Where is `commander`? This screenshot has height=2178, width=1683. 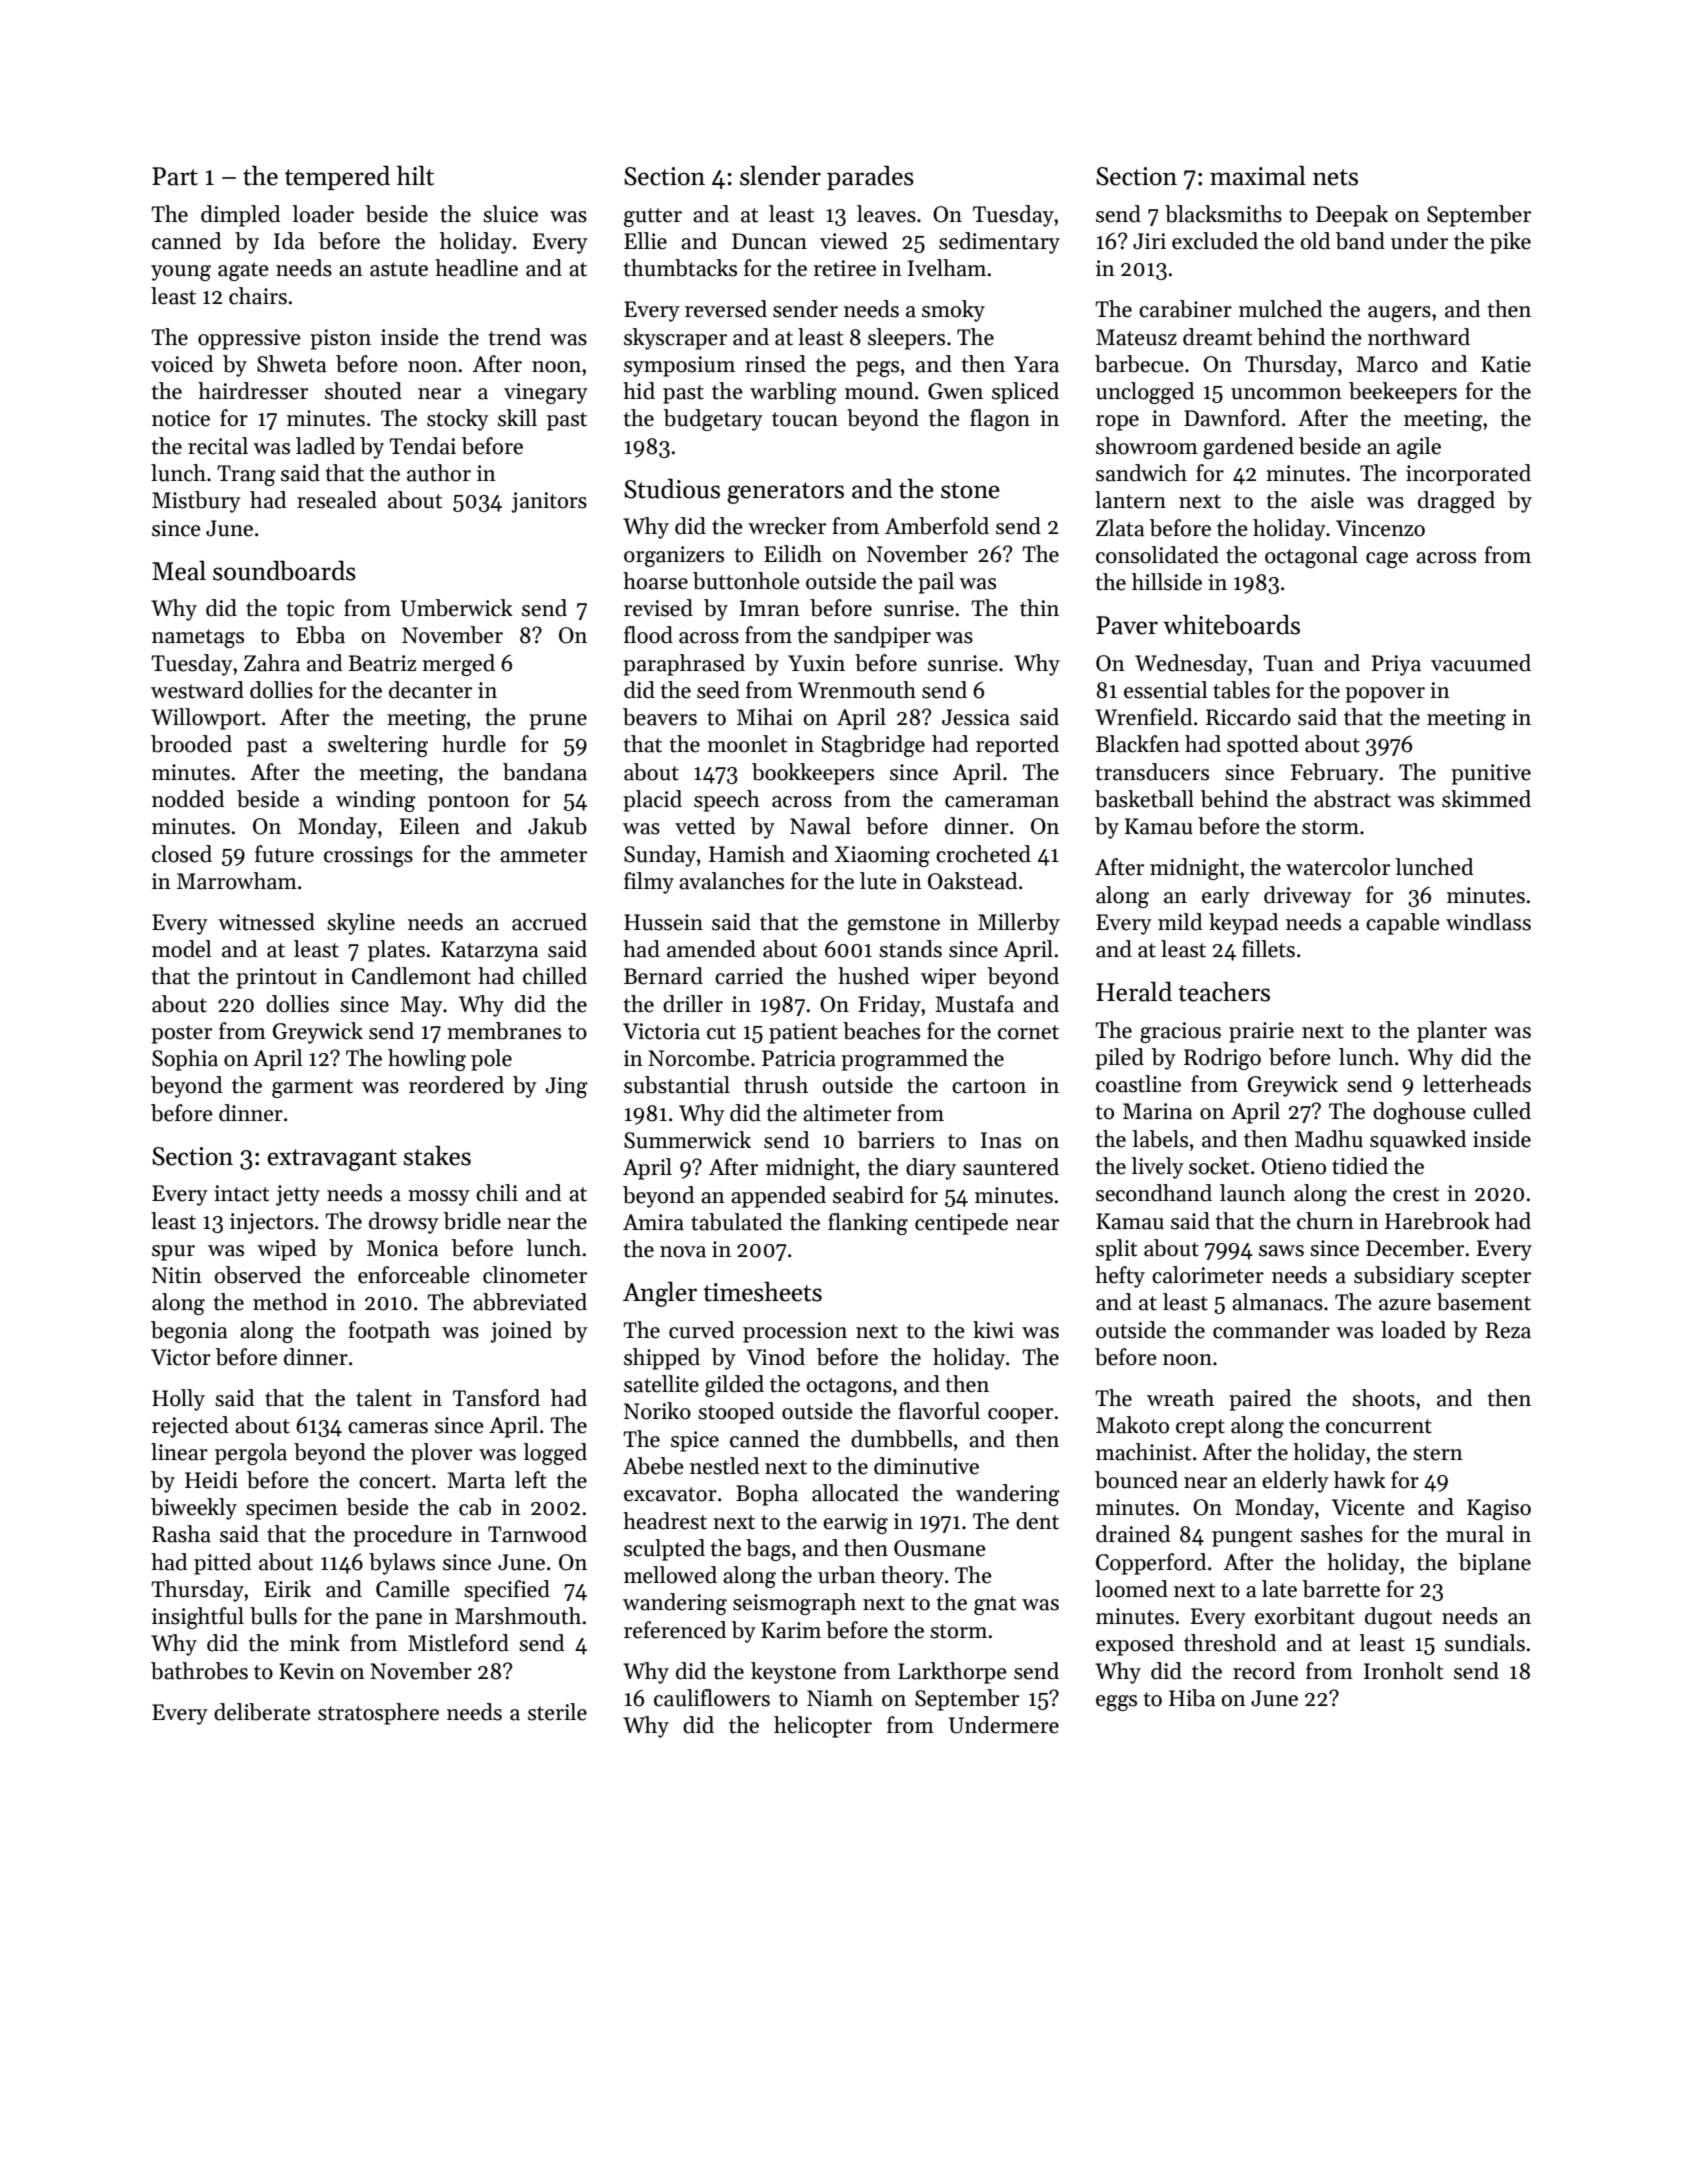
commander is located at coordinates (1271, 1330).
